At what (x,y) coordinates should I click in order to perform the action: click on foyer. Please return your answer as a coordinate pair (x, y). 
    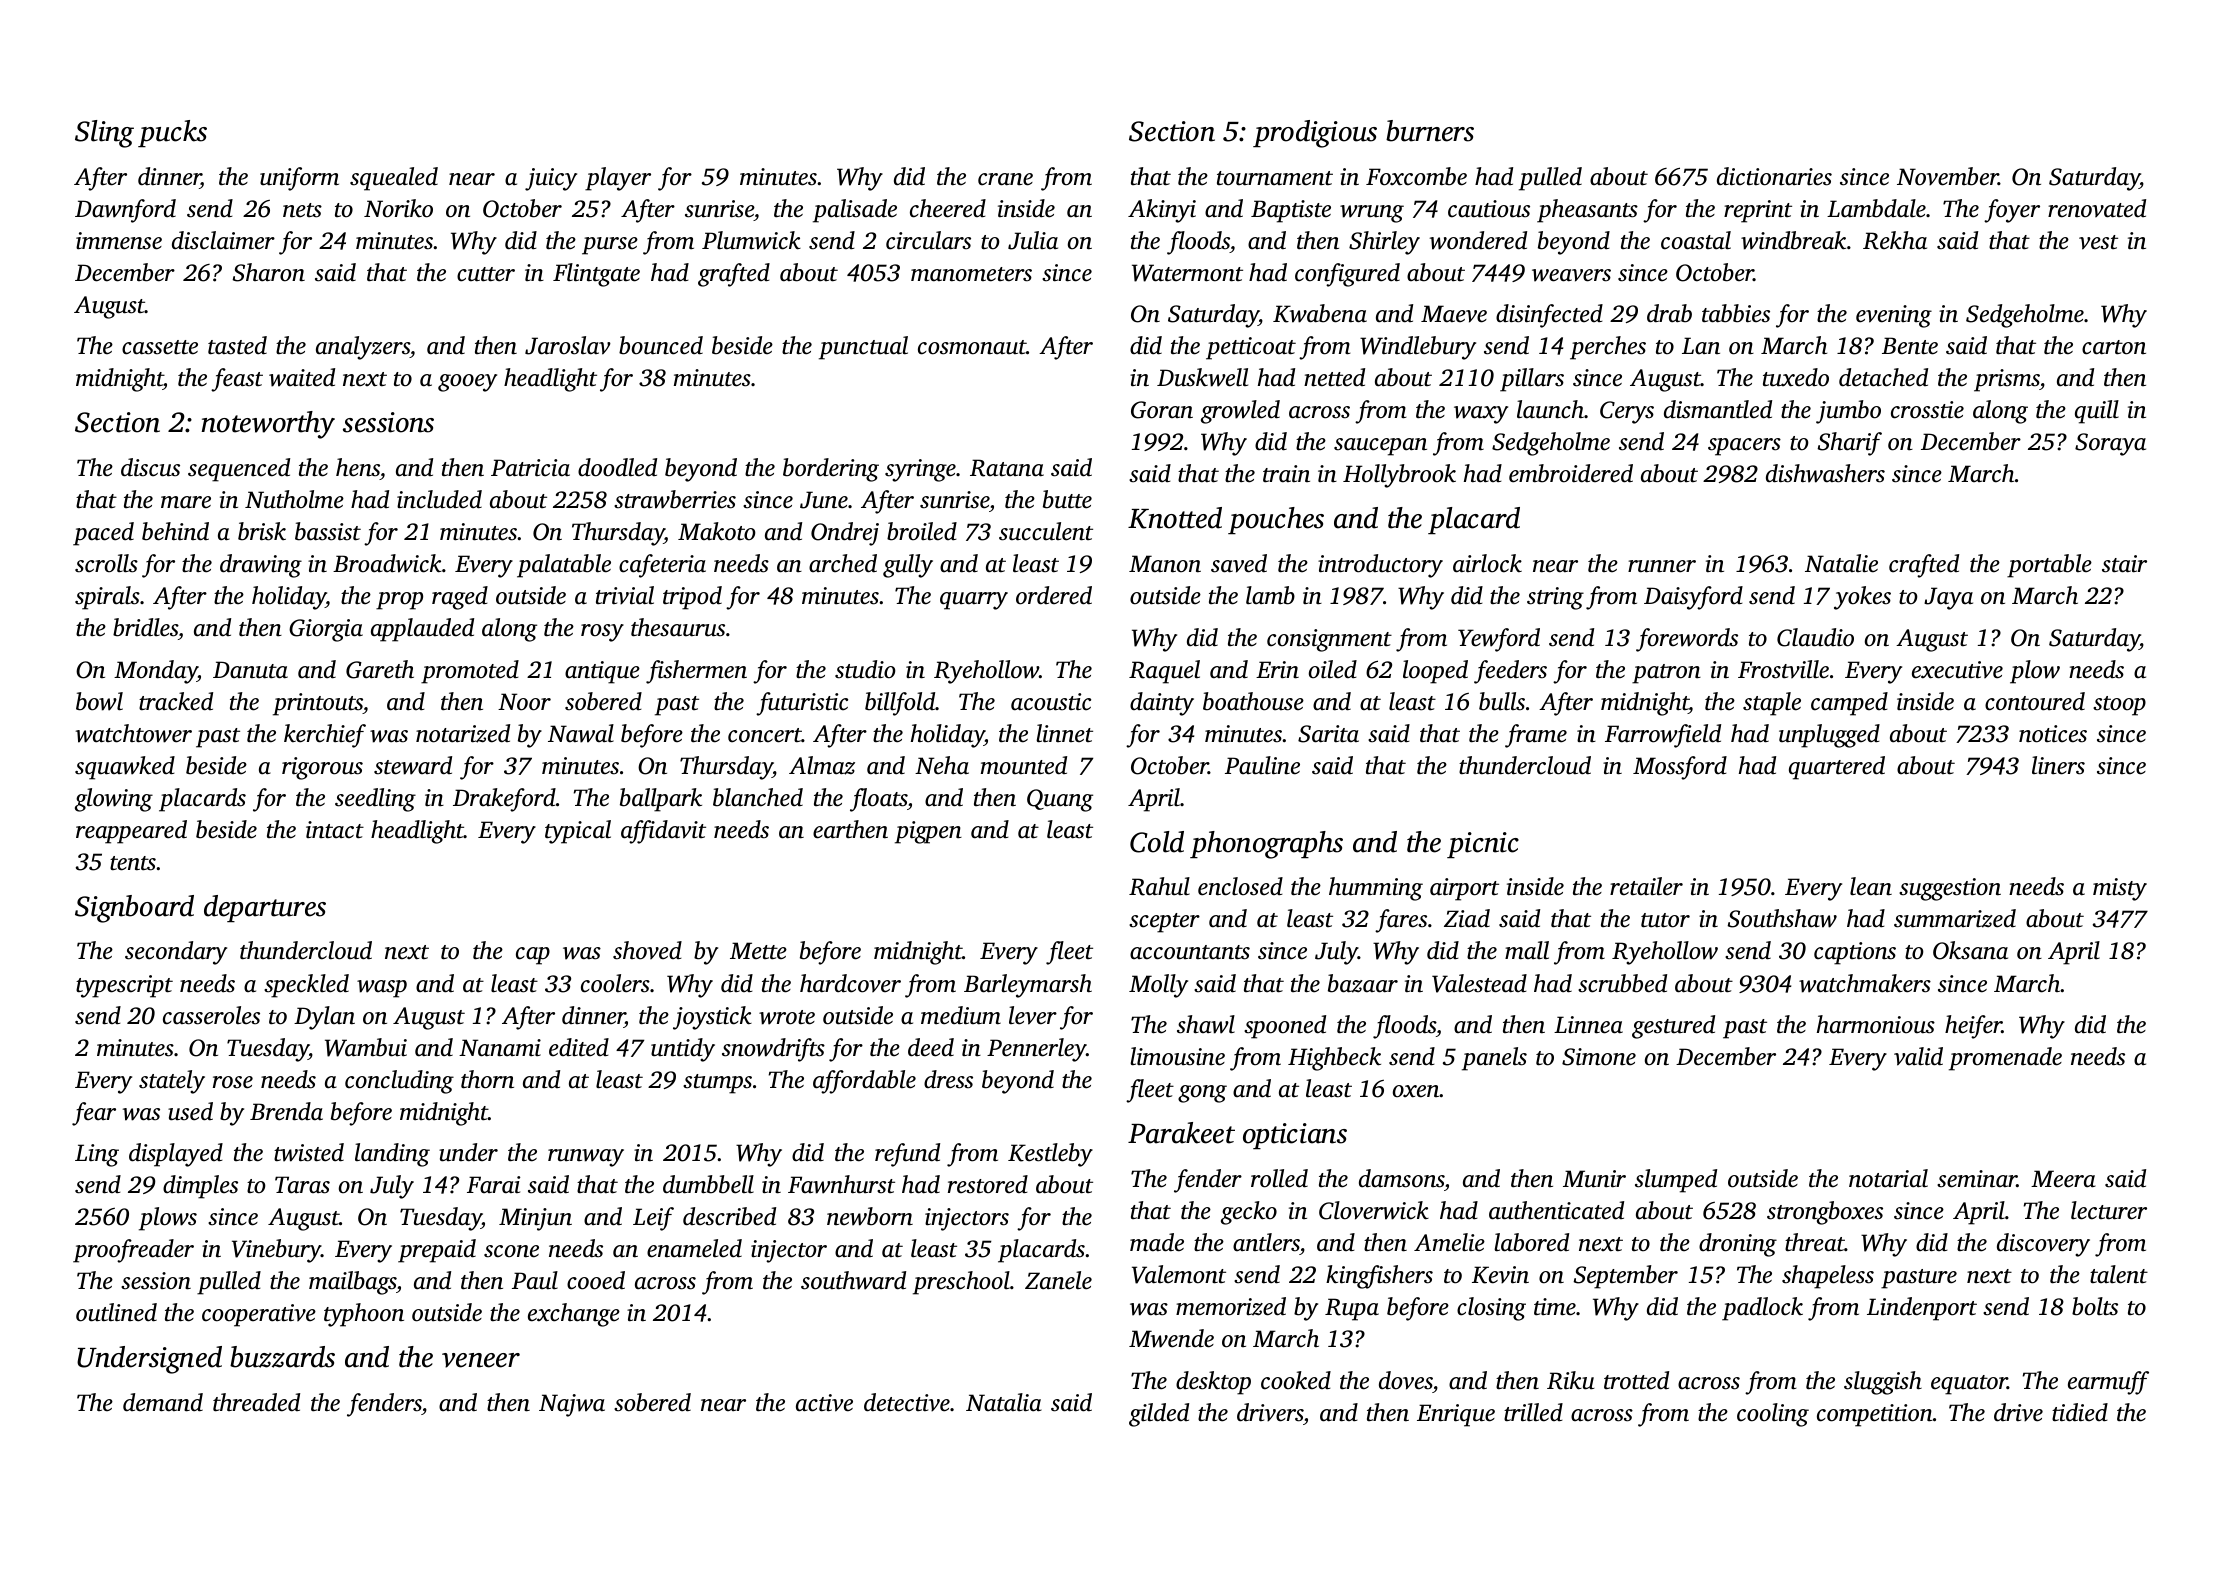
    Looking at the image, I should click on (2012, 211).
